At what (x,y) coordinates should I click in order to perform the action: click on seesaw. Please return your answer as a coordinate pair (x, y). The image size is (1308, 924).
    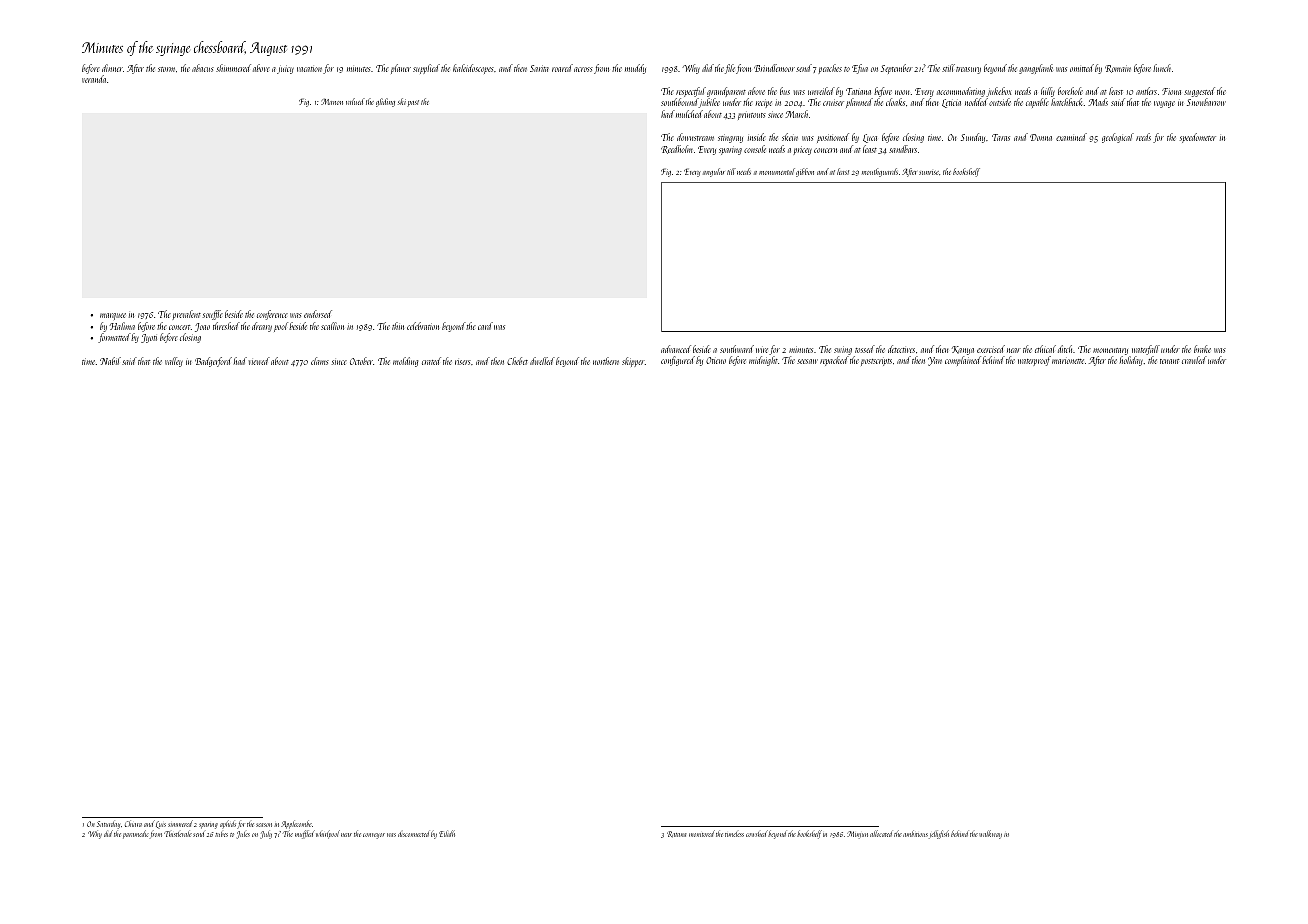
    Looking at the image, I should click on (807, 361).
